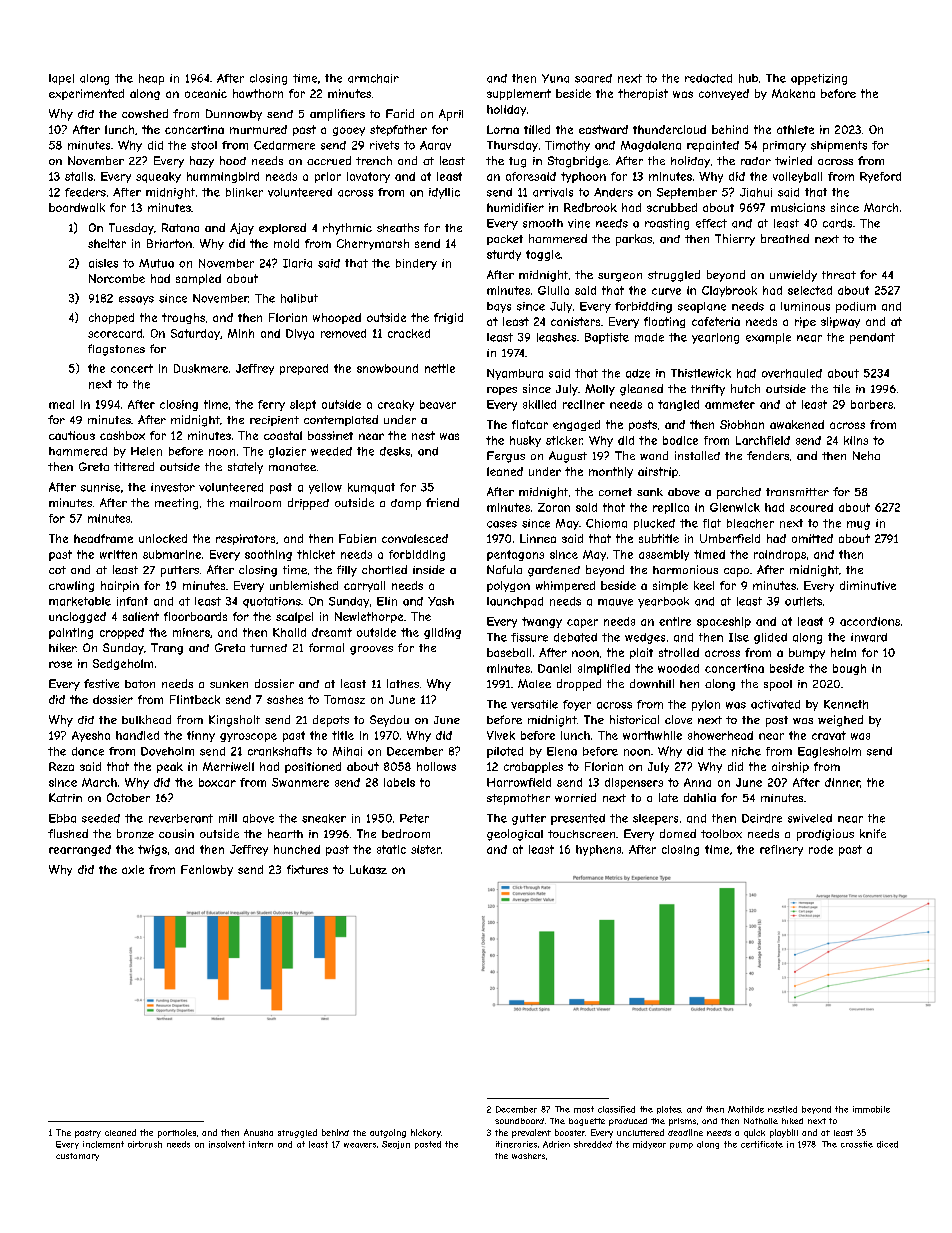 The image size is (952, 1233). What do you see at coordinates (111, 318) in the image?
I see `chopped` at bounding box center [111, 318].
